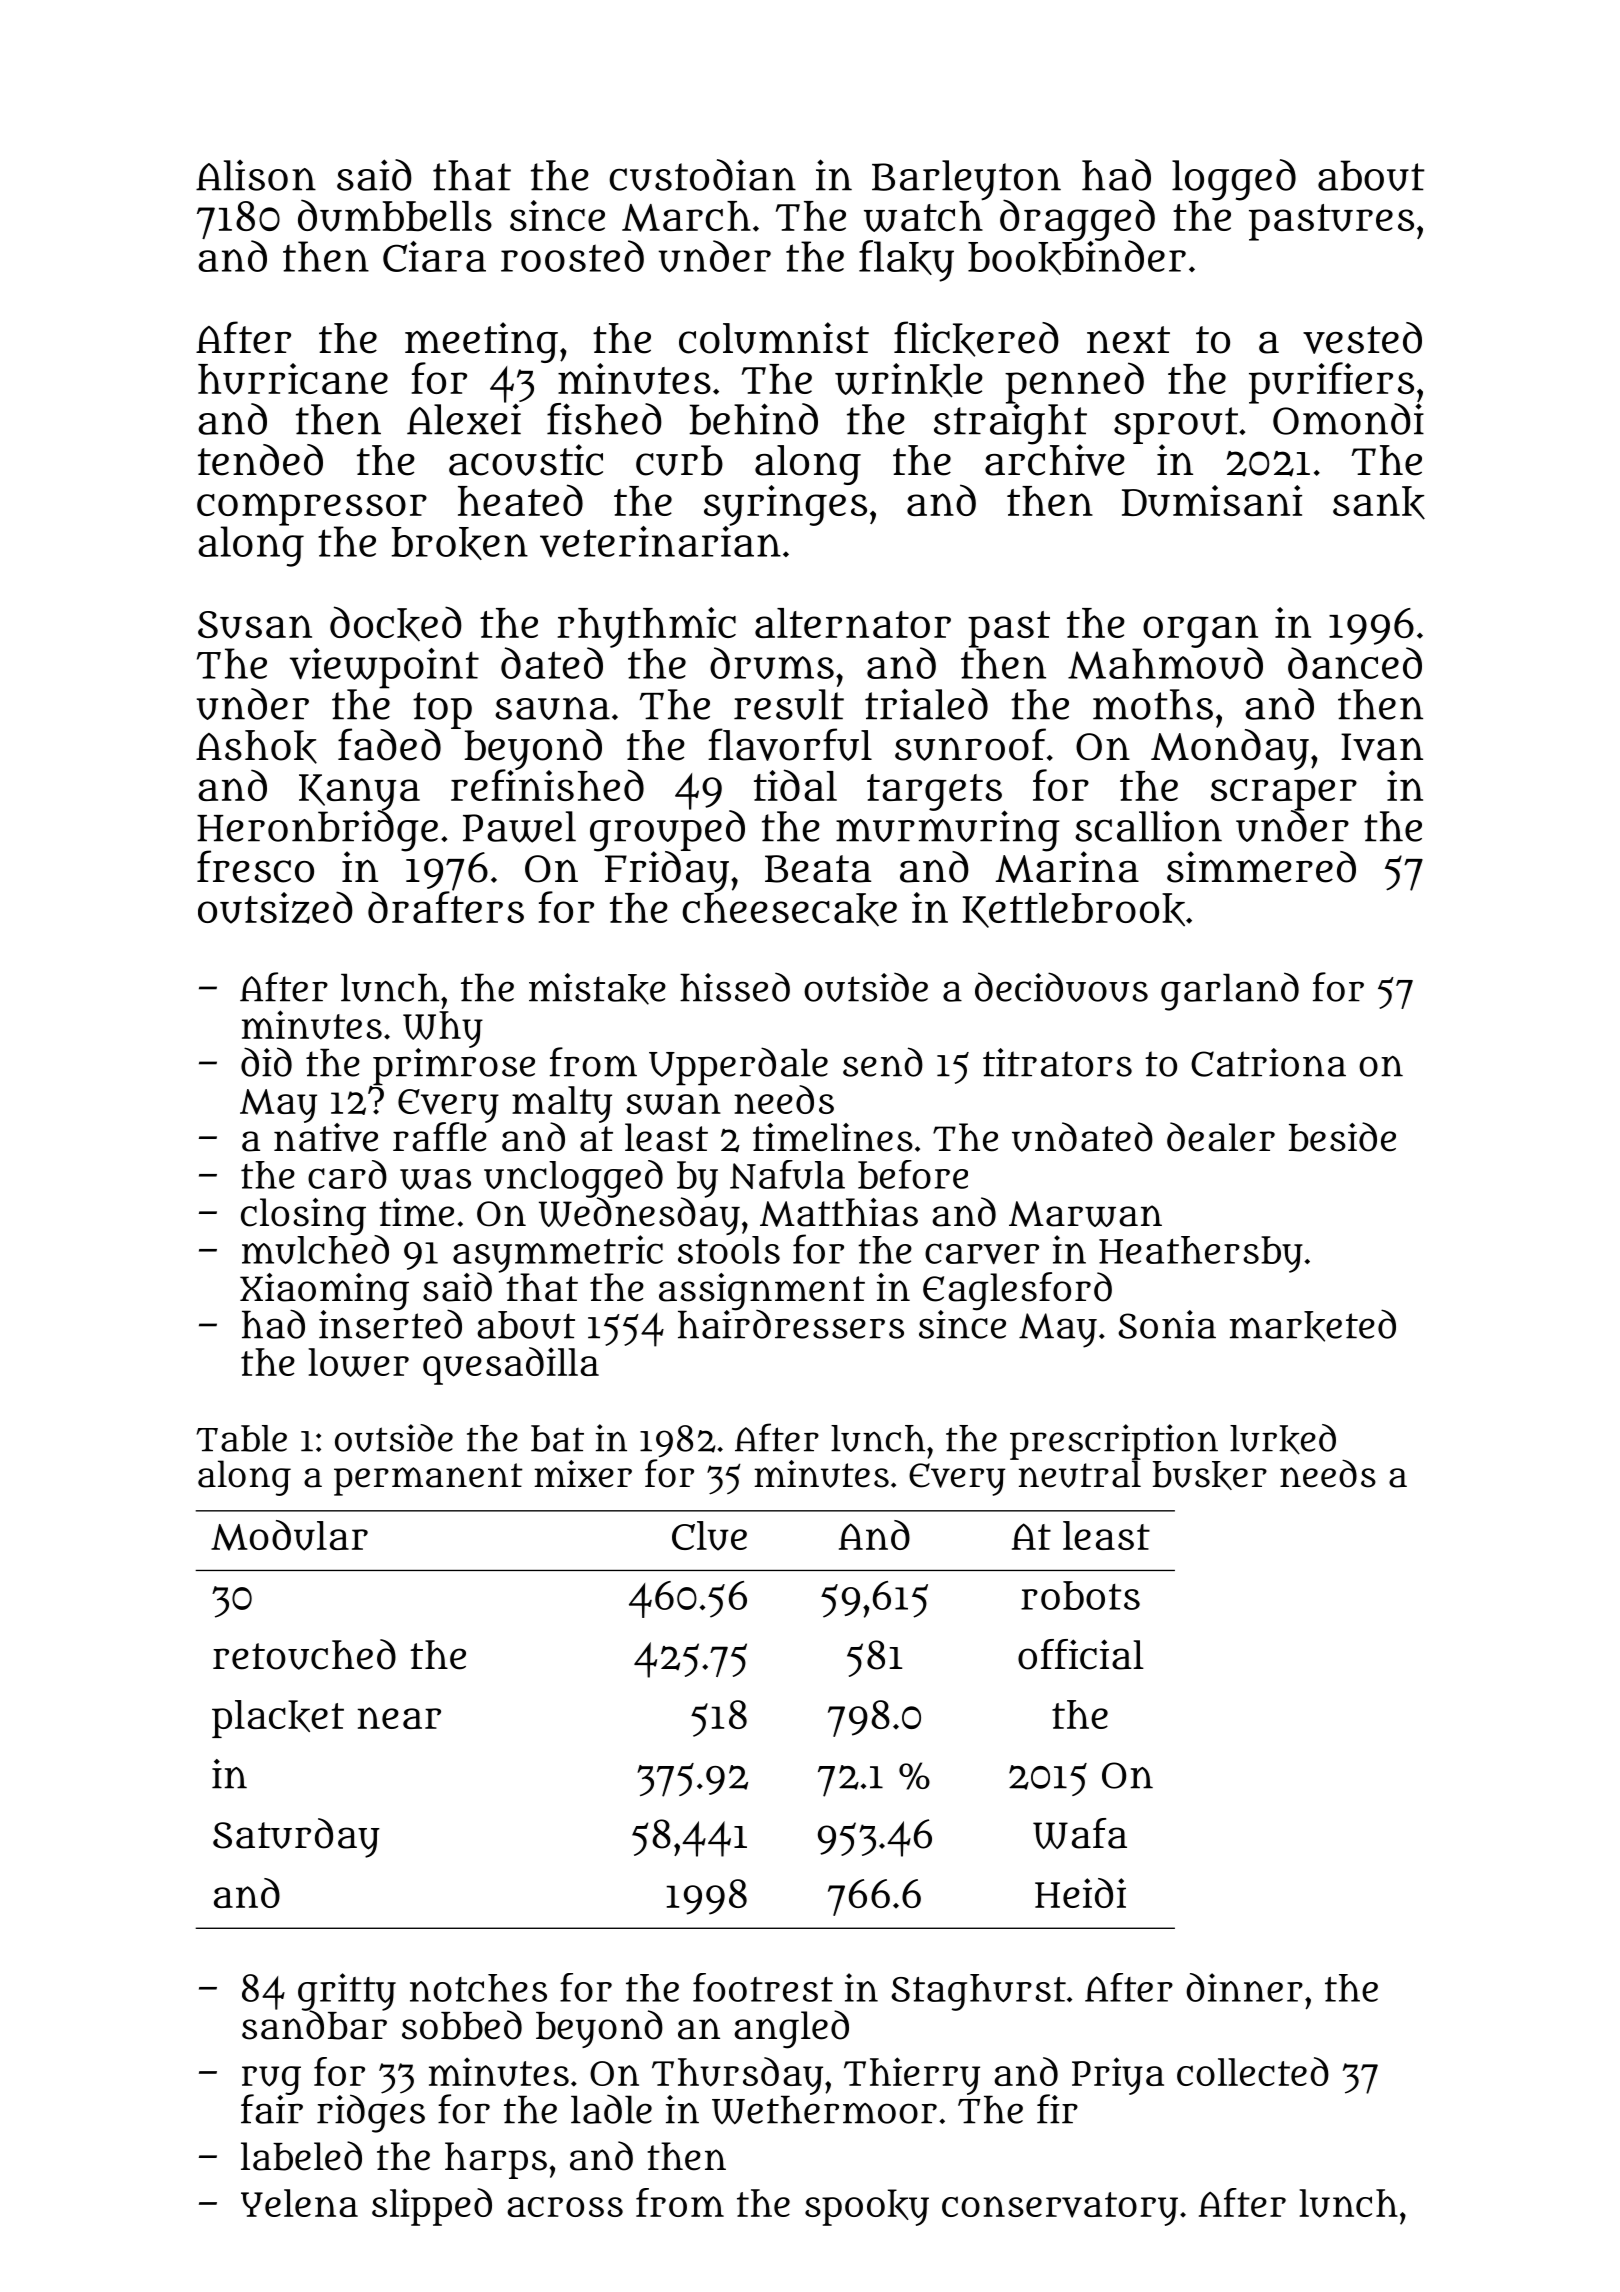  Describe the element at coordinates (913, 1174) in the screenshot. I see `before` at that location.
